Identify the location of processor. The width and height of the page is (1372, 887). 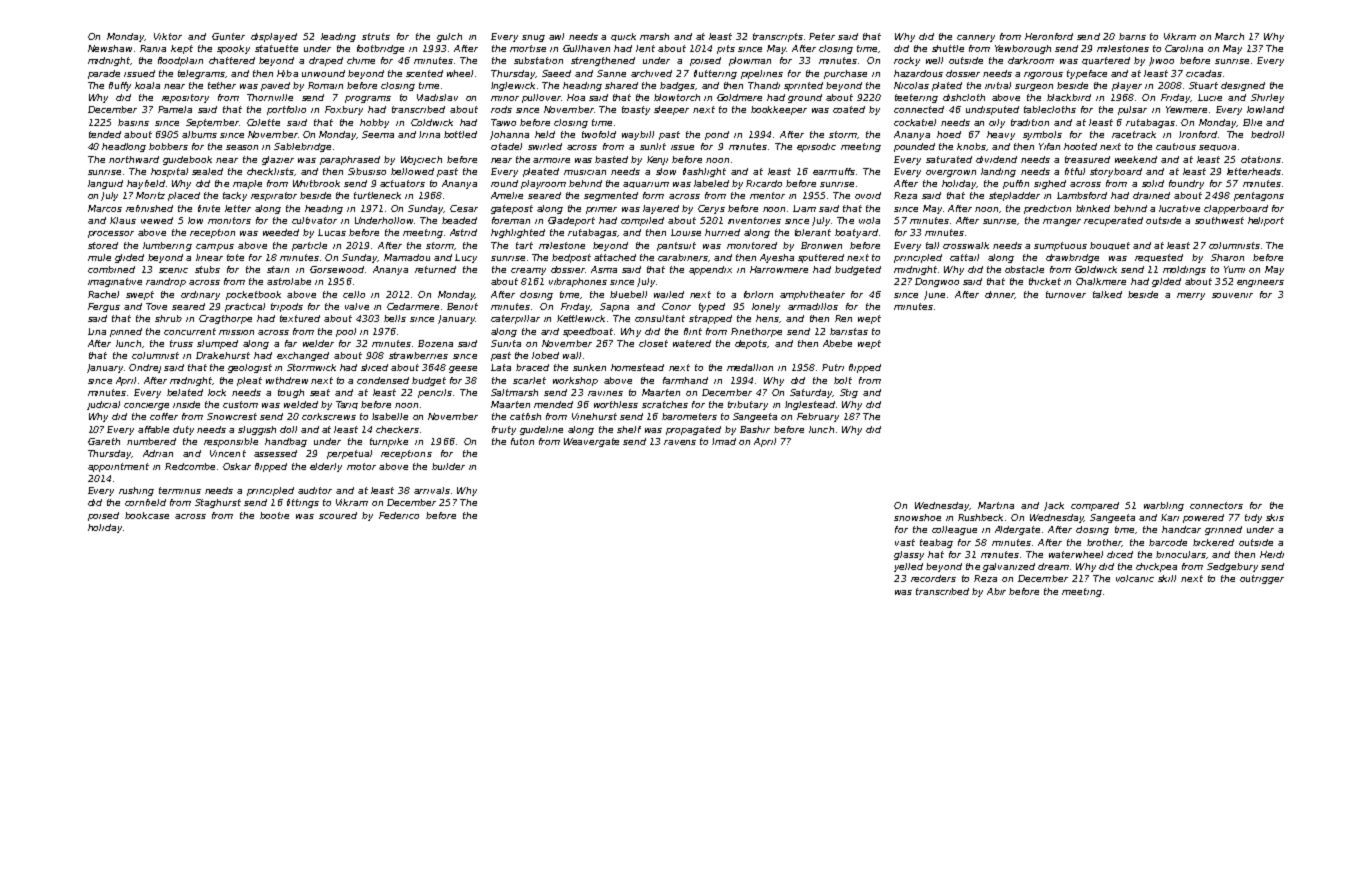
(111, 234).
